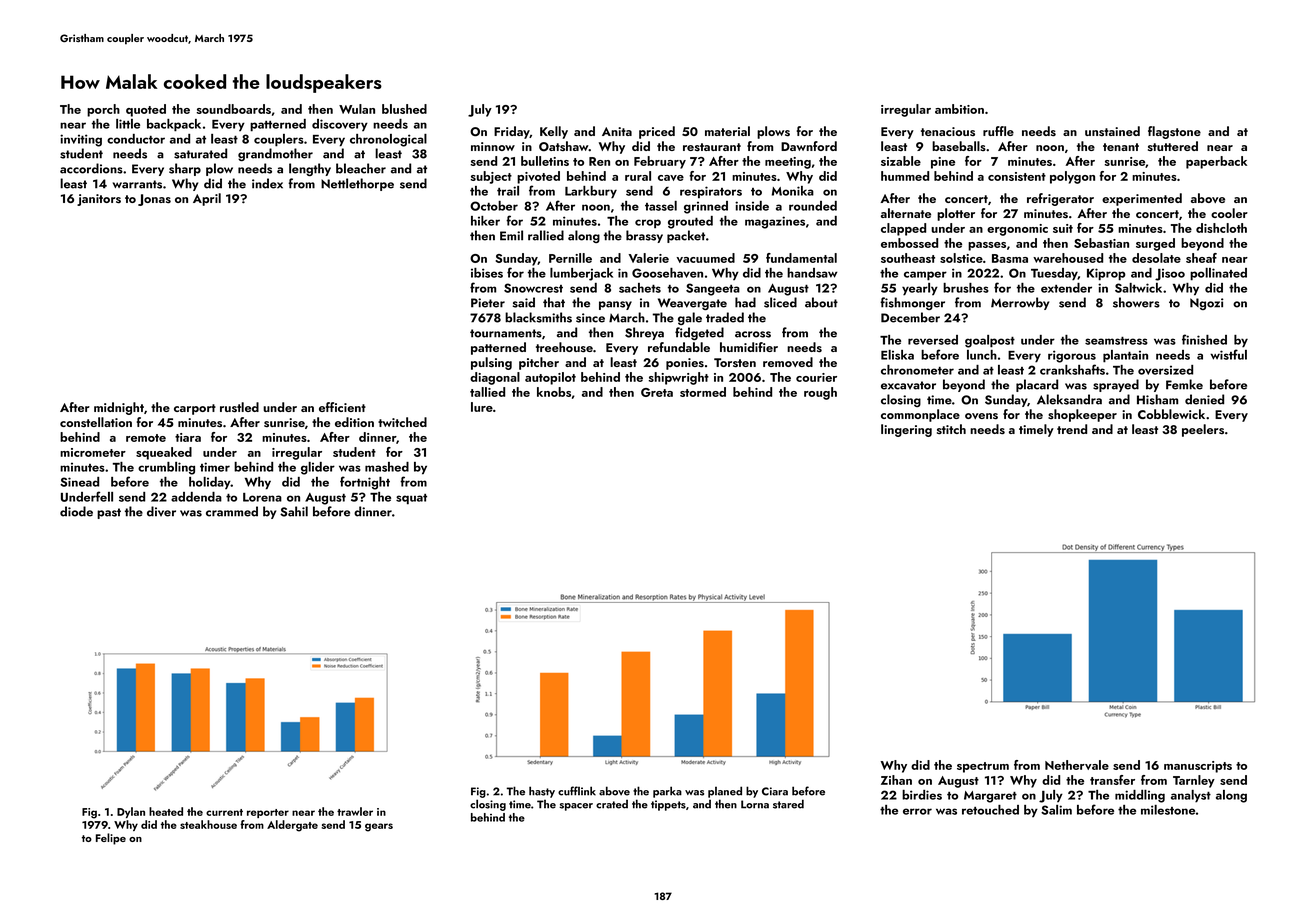  Describe the element at coordinates (488, 303) in the screenshot. I see `Pieter` at that location.
